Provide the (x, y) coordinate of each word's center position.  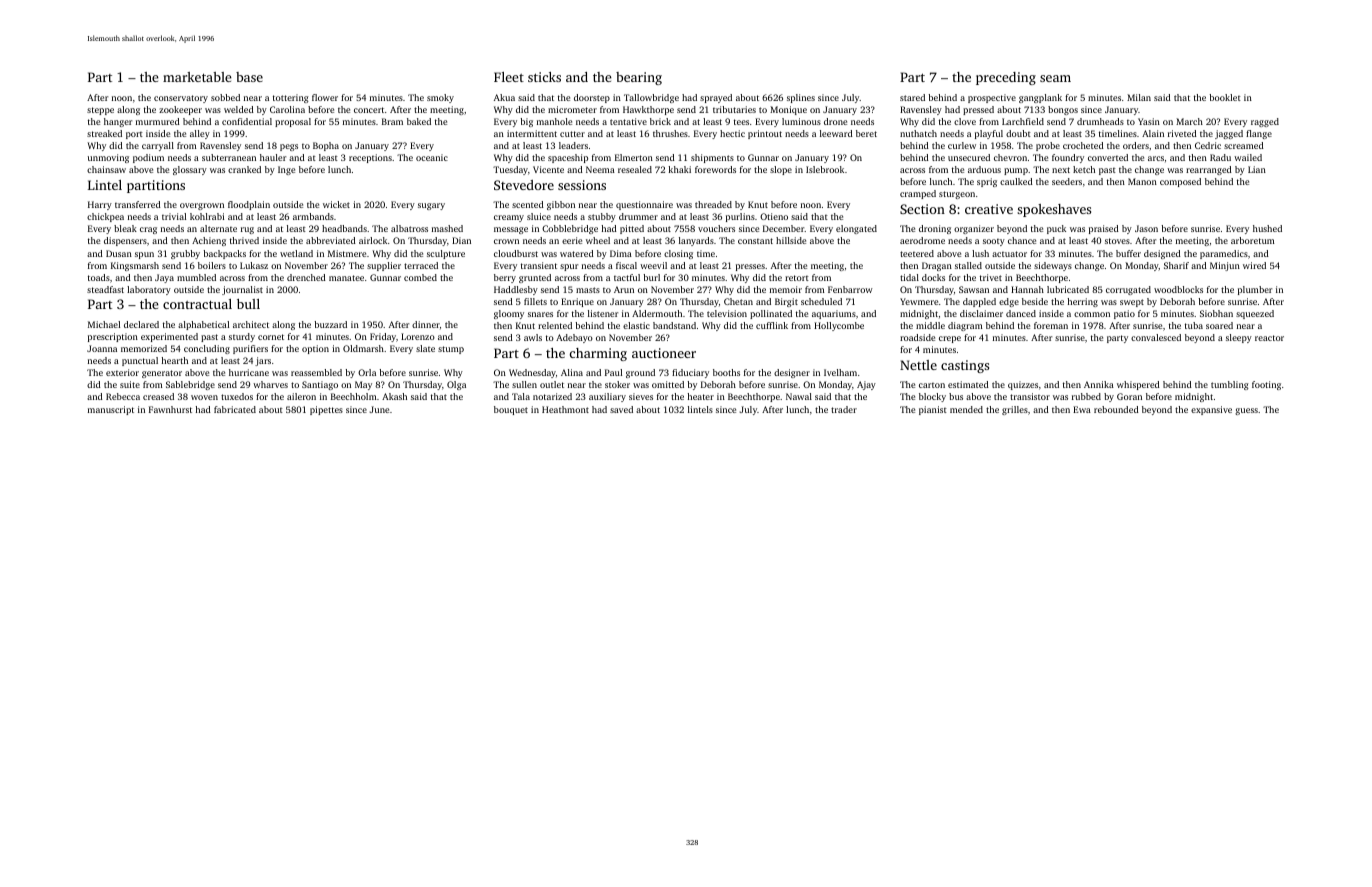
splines (801, 98)
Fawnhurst (170, 409)
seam (1055, 78)
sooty (994, 242)
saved (621, 409)
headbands (344, 228)
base (249, 77)
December (784, 228)
